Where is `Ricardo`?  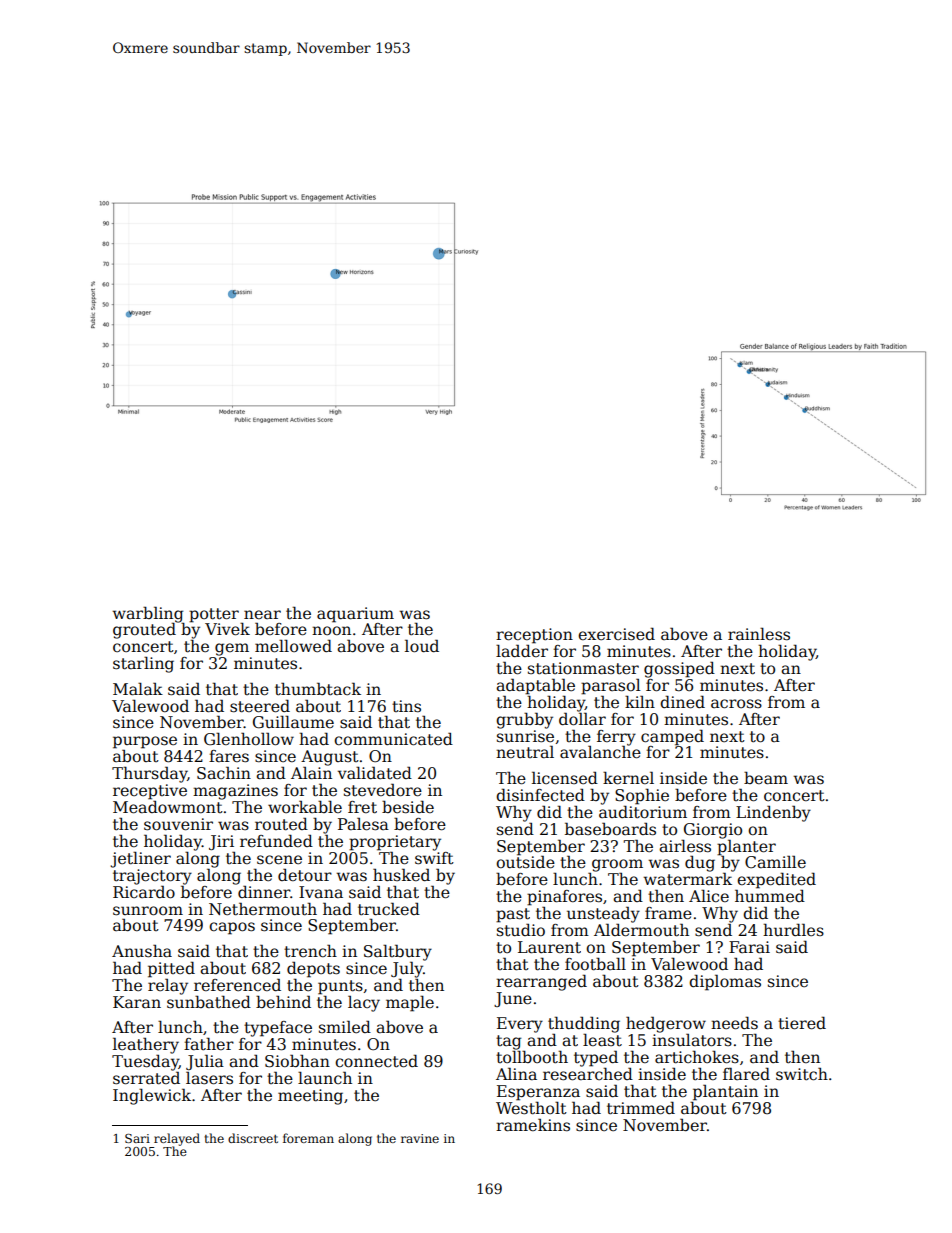 Ricardo is located at coordinates (144, 892).
